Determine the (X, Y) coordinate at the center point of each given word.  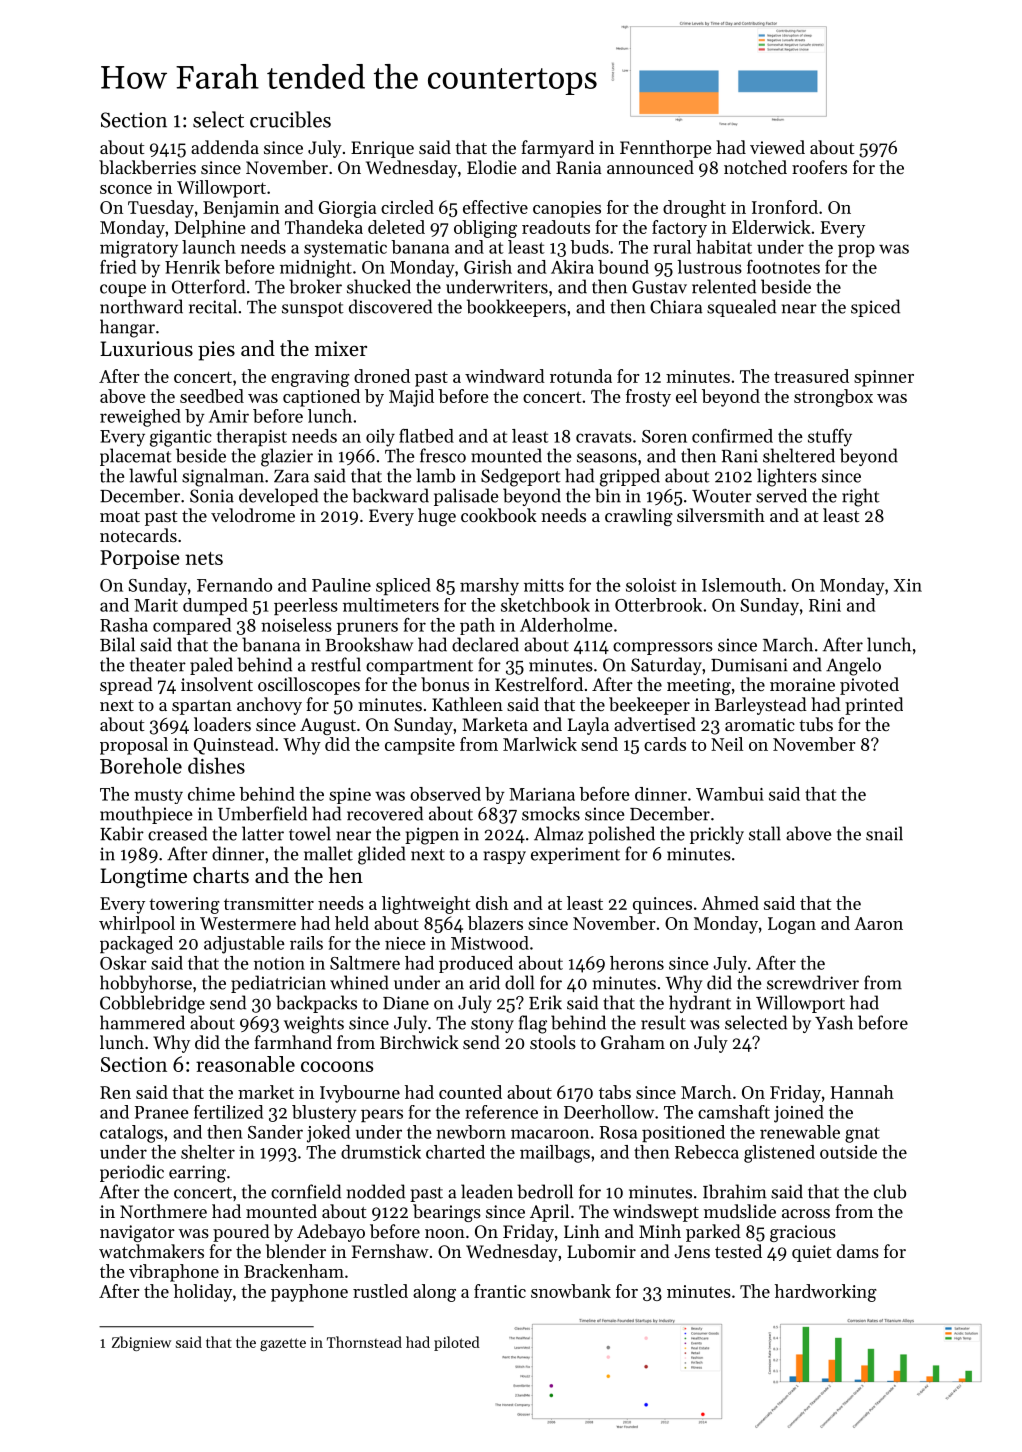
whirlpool (137, 925)
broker (315, 286)
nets (204, 558)
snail (884, 833)
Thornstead (364, 1342)
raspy (504, 857)
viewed (777, 147)
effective (495, 207)
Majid (411, 398)
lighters (787, 477)
